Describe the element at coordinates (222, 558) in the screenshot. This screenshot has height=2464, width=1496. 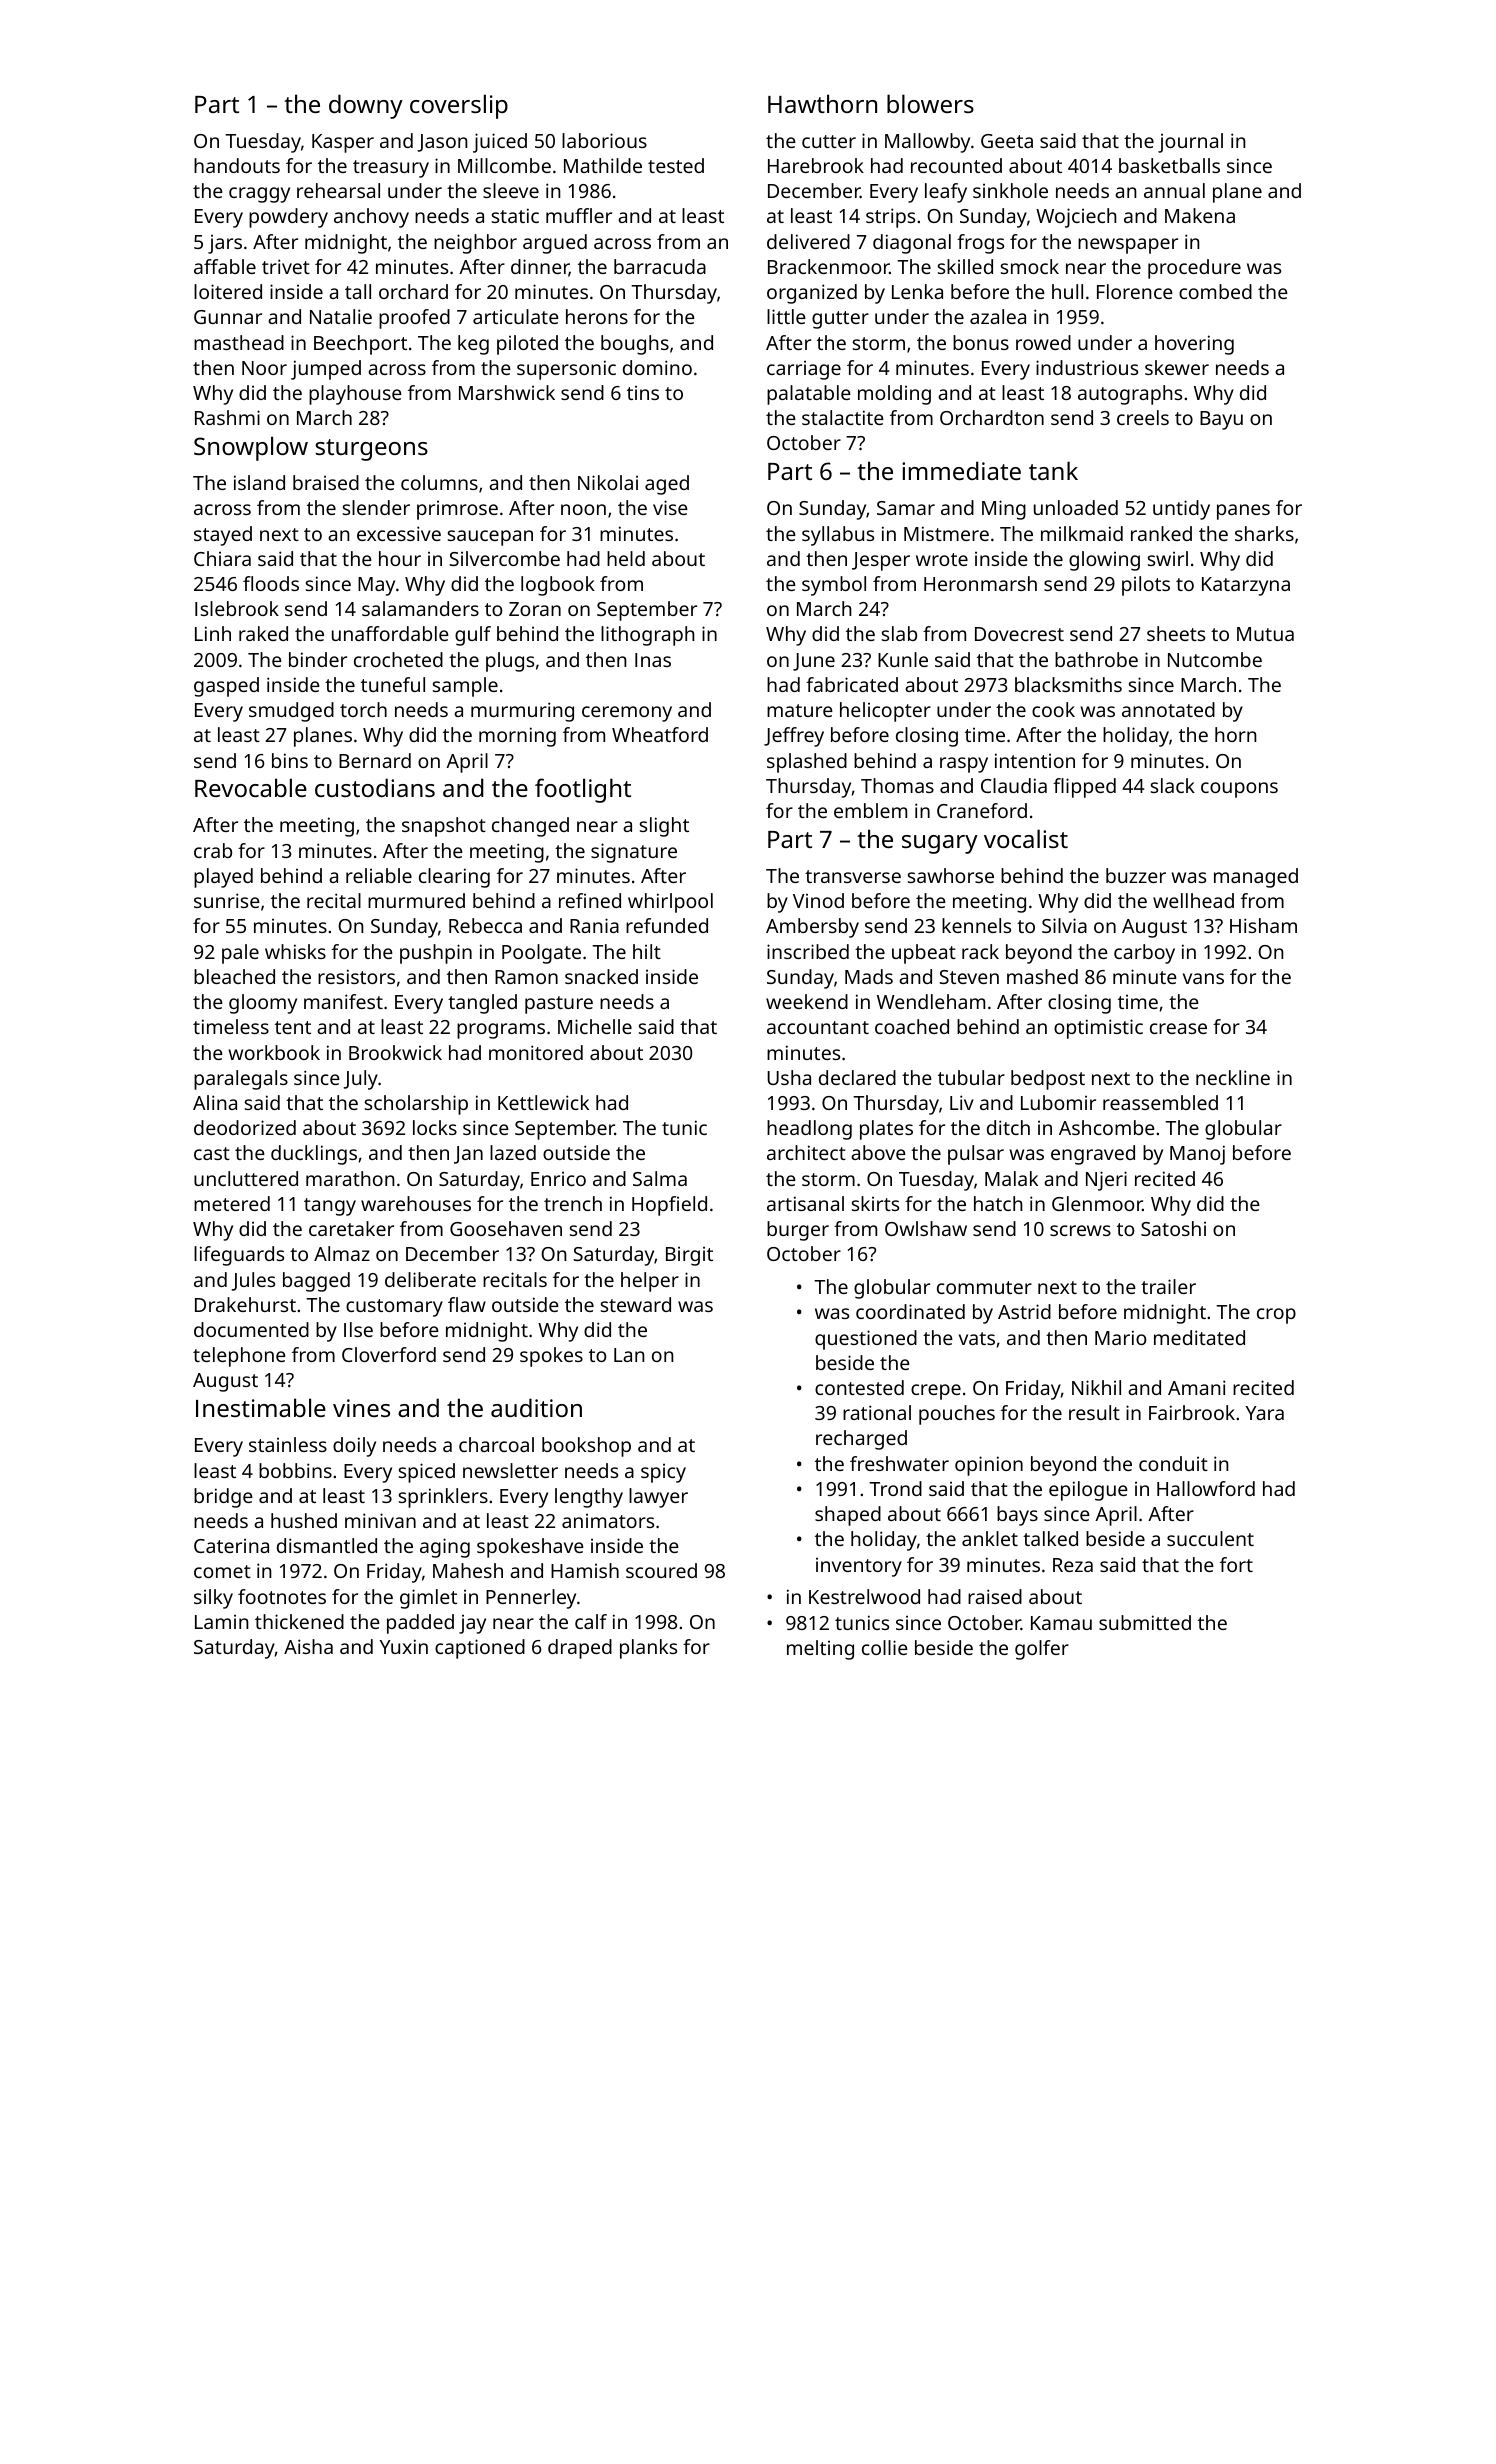
I see `Chiara` at that location.
